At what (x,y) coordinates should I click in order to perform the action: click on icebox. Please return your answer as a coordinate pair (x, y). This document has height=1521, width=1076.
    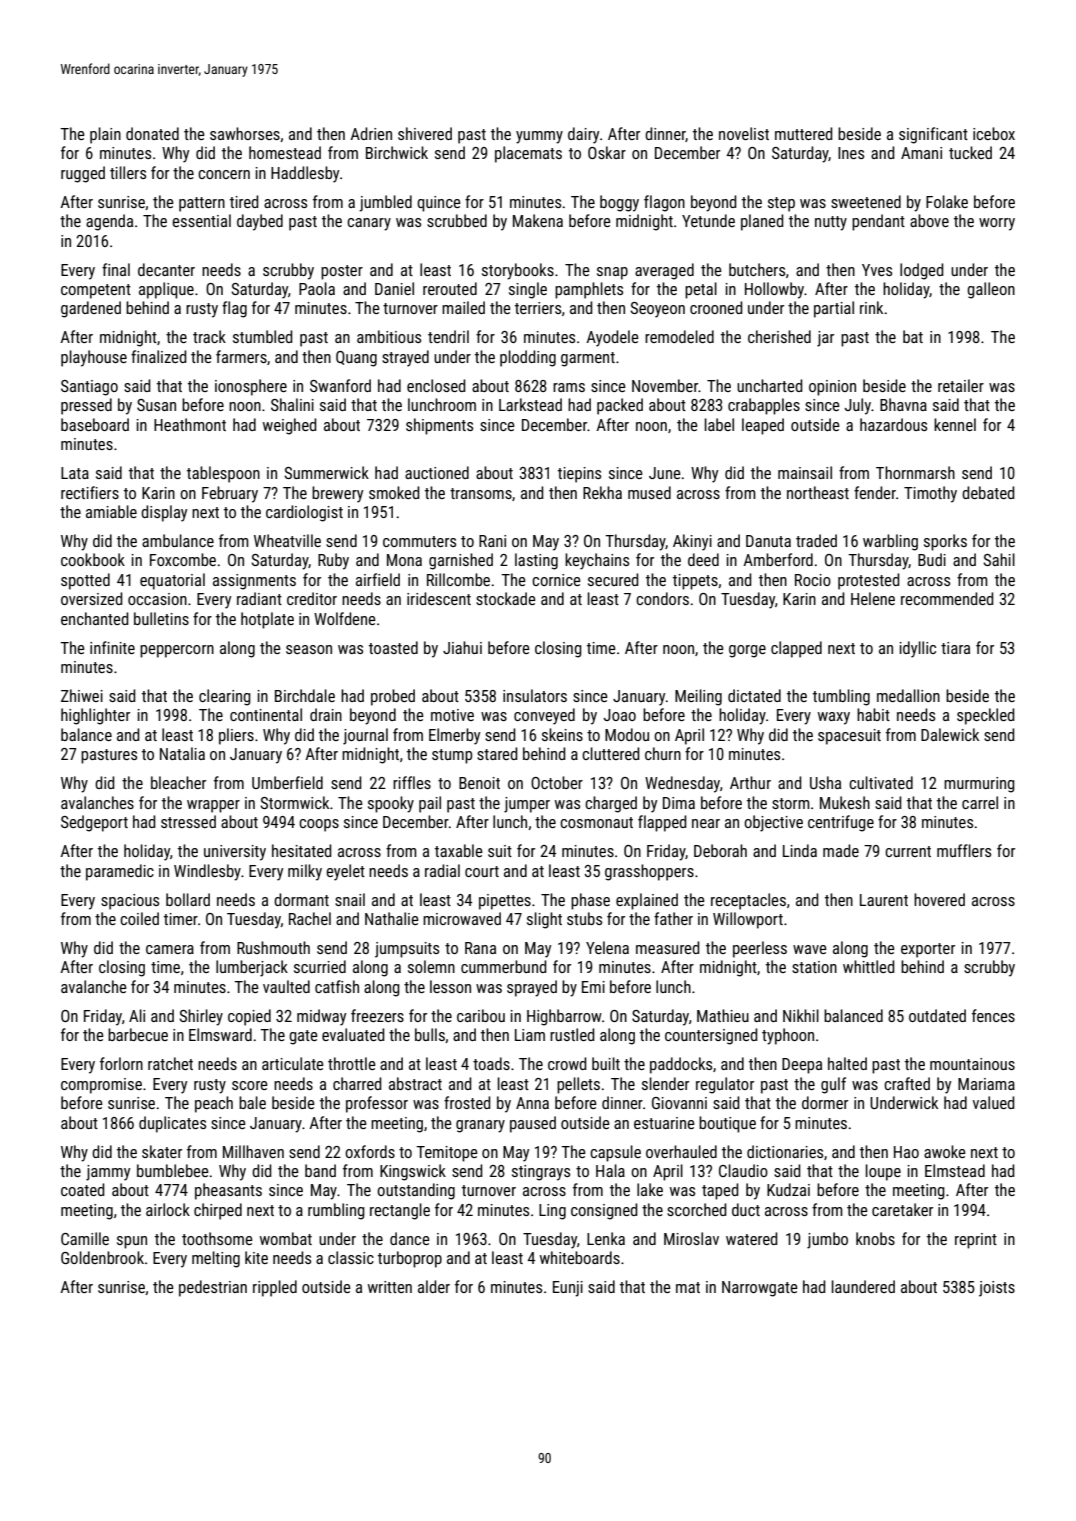
    Looking at the image, I should click on (994, 133).
